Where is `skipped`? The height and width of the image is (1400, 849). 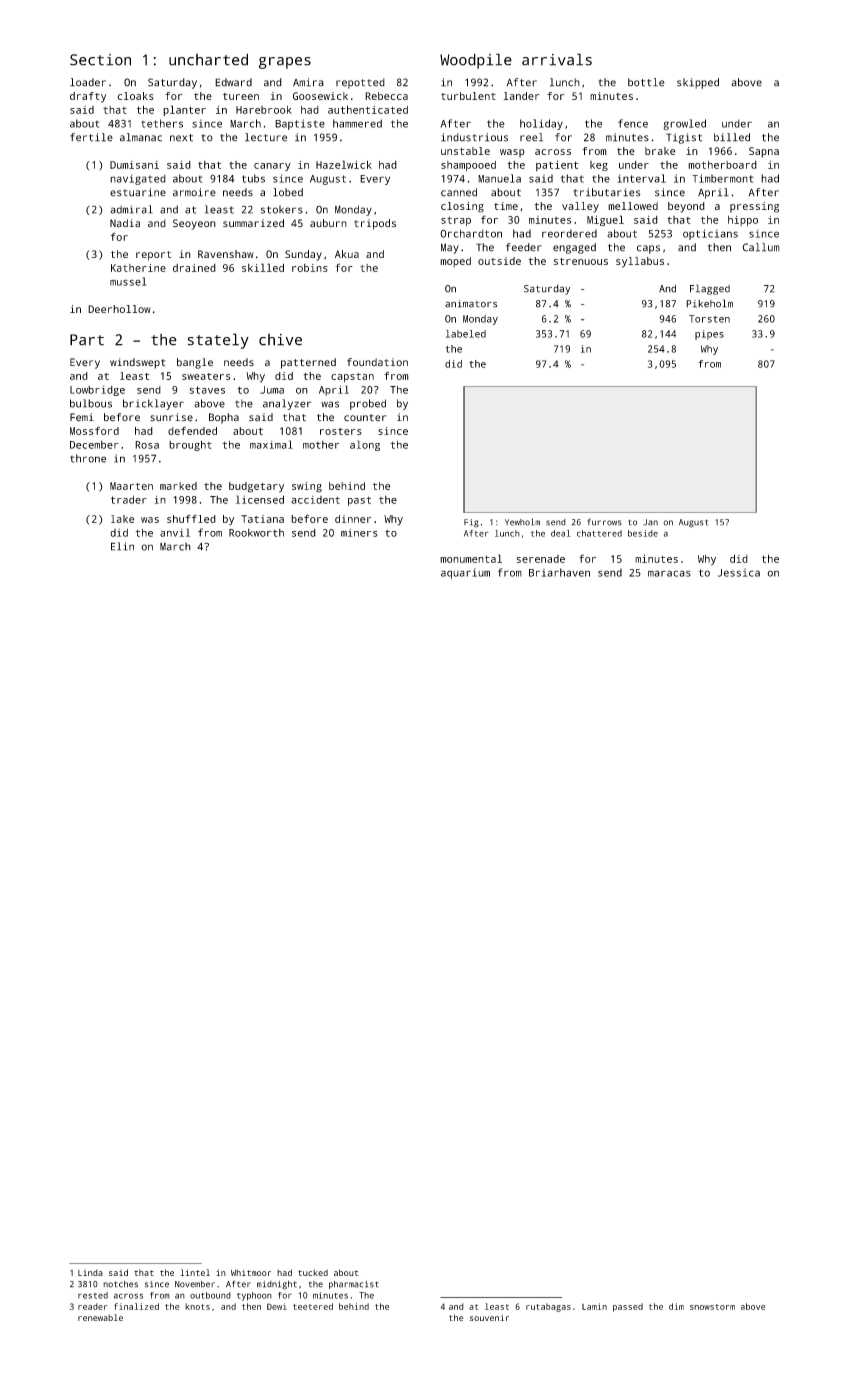
skipped is located at coordinates (698, 83).
